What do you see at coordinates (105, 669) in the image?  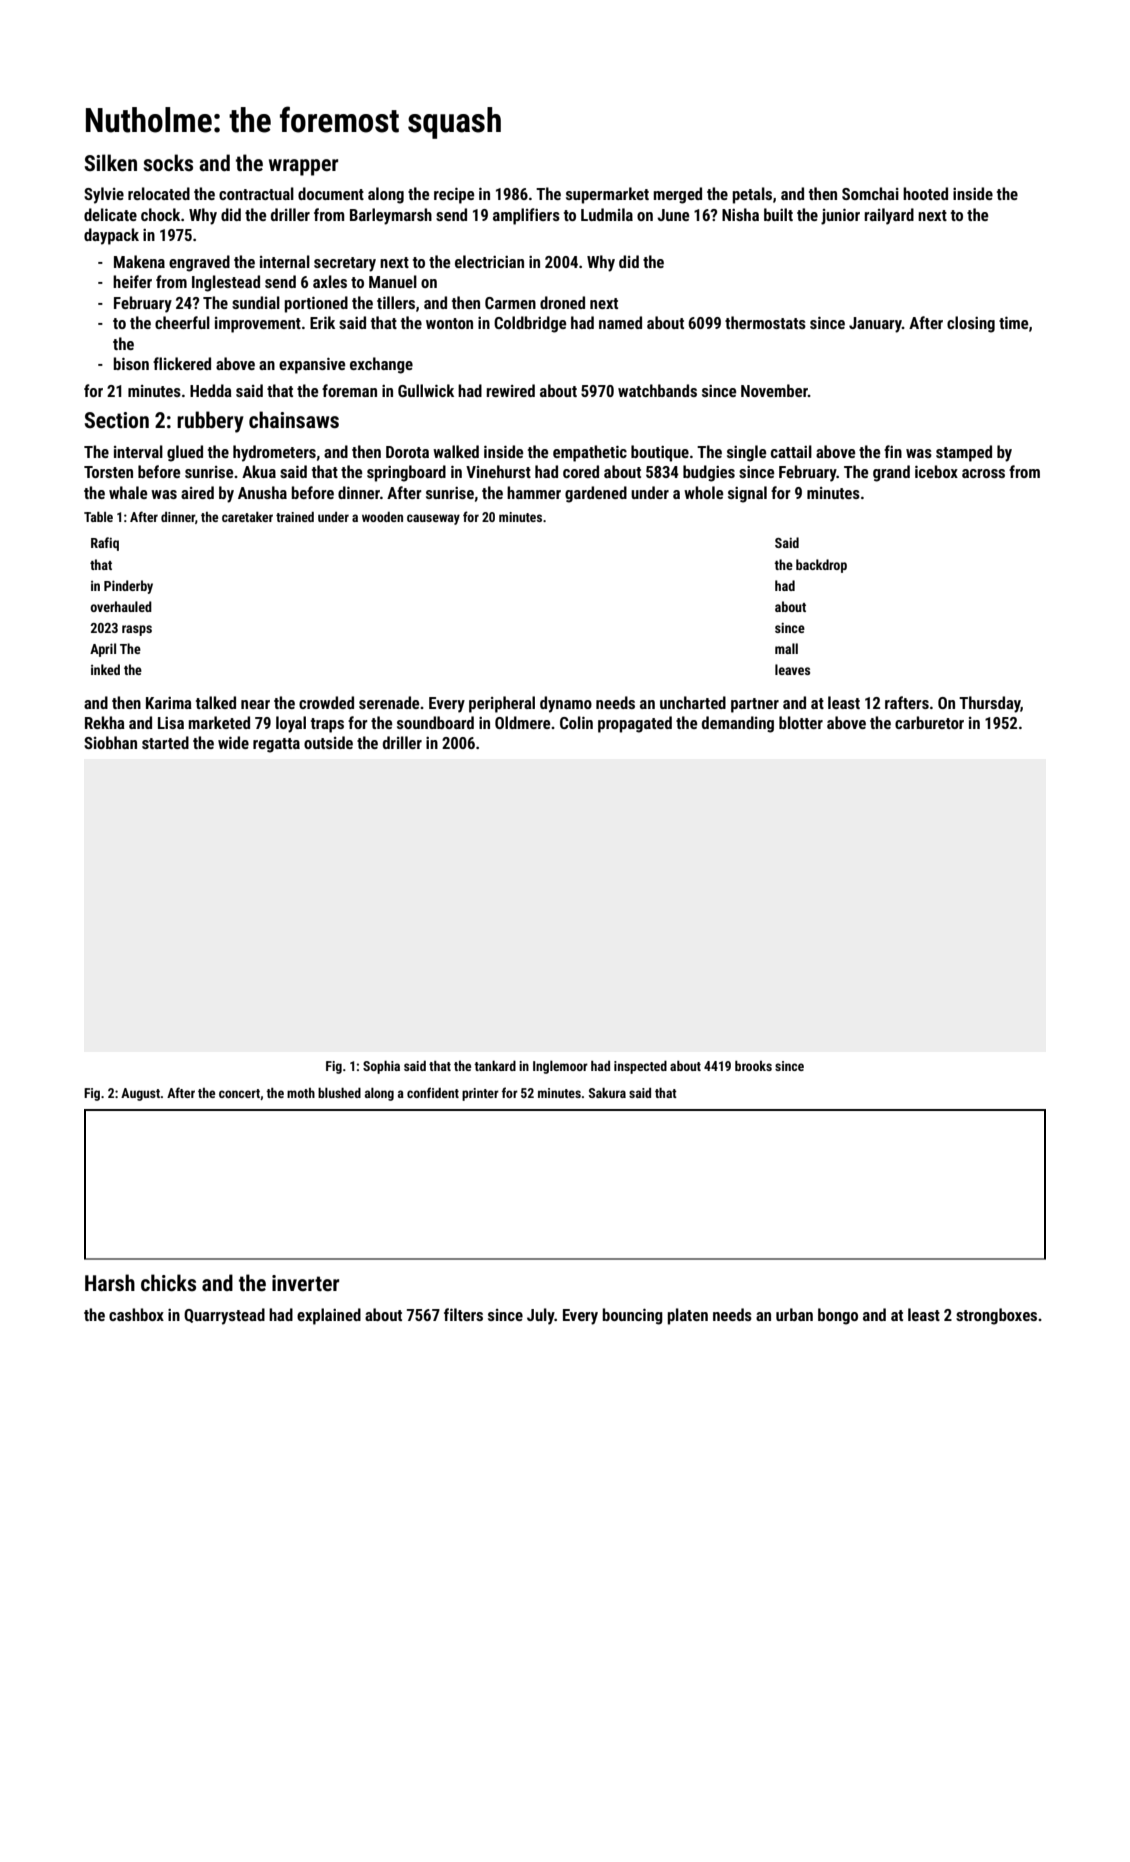 I see `inked` at bounding box center [105, 669].
